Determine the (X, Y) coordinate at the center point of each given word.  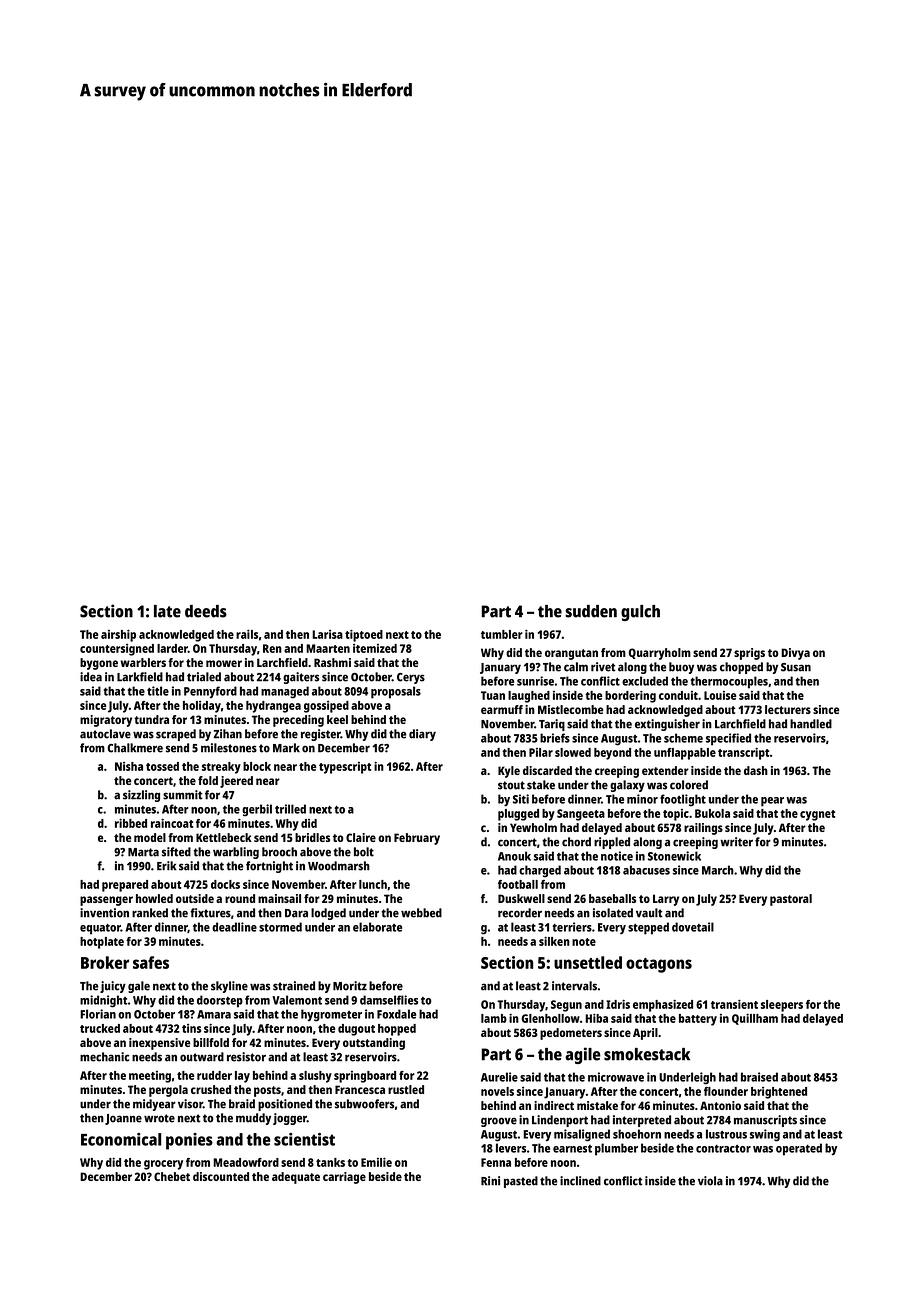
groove (499, 1122)
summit (183, 795)
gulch (640, 613)
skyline (229, 987)
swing (765, 1135)
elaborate (377, 927)
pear (772, 802)
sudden (591, 611)
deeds (206, 611)
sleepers (782, 1006)
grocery (163, 1165)
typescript (345, 768)
